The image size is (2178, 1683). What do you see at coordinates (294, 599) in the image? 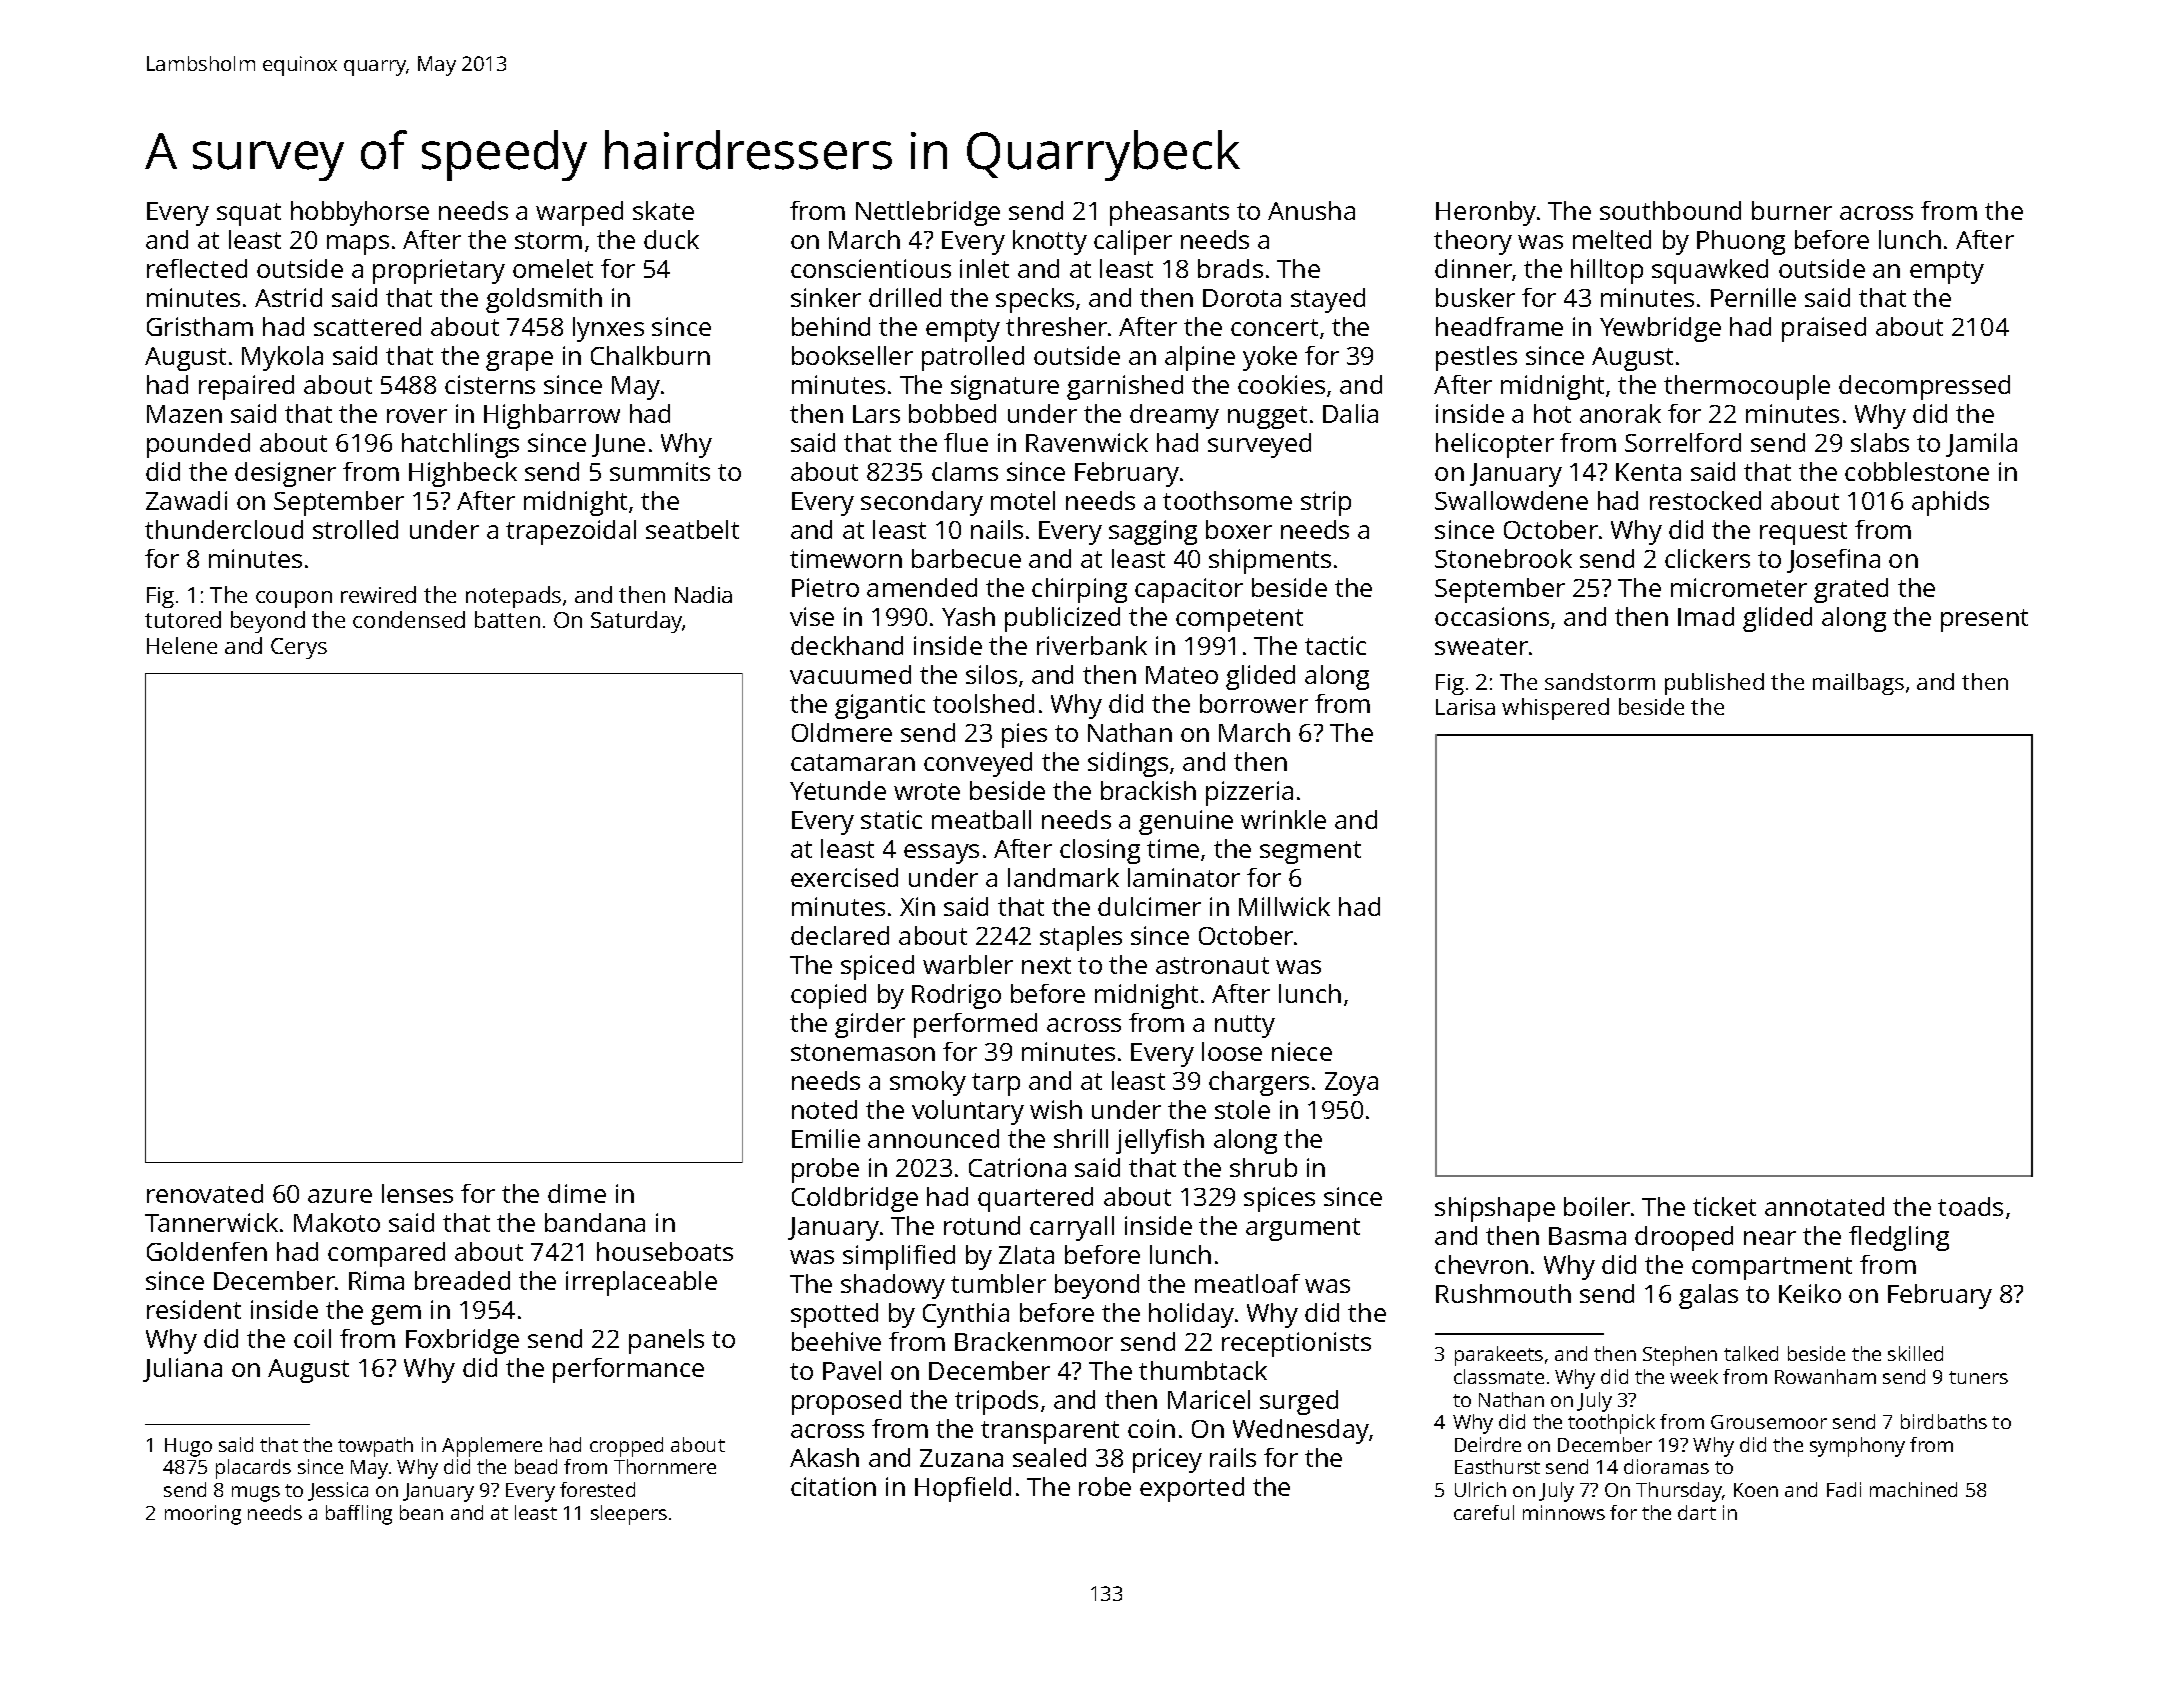
I see `coupon` at bounding box center [294, 599].
